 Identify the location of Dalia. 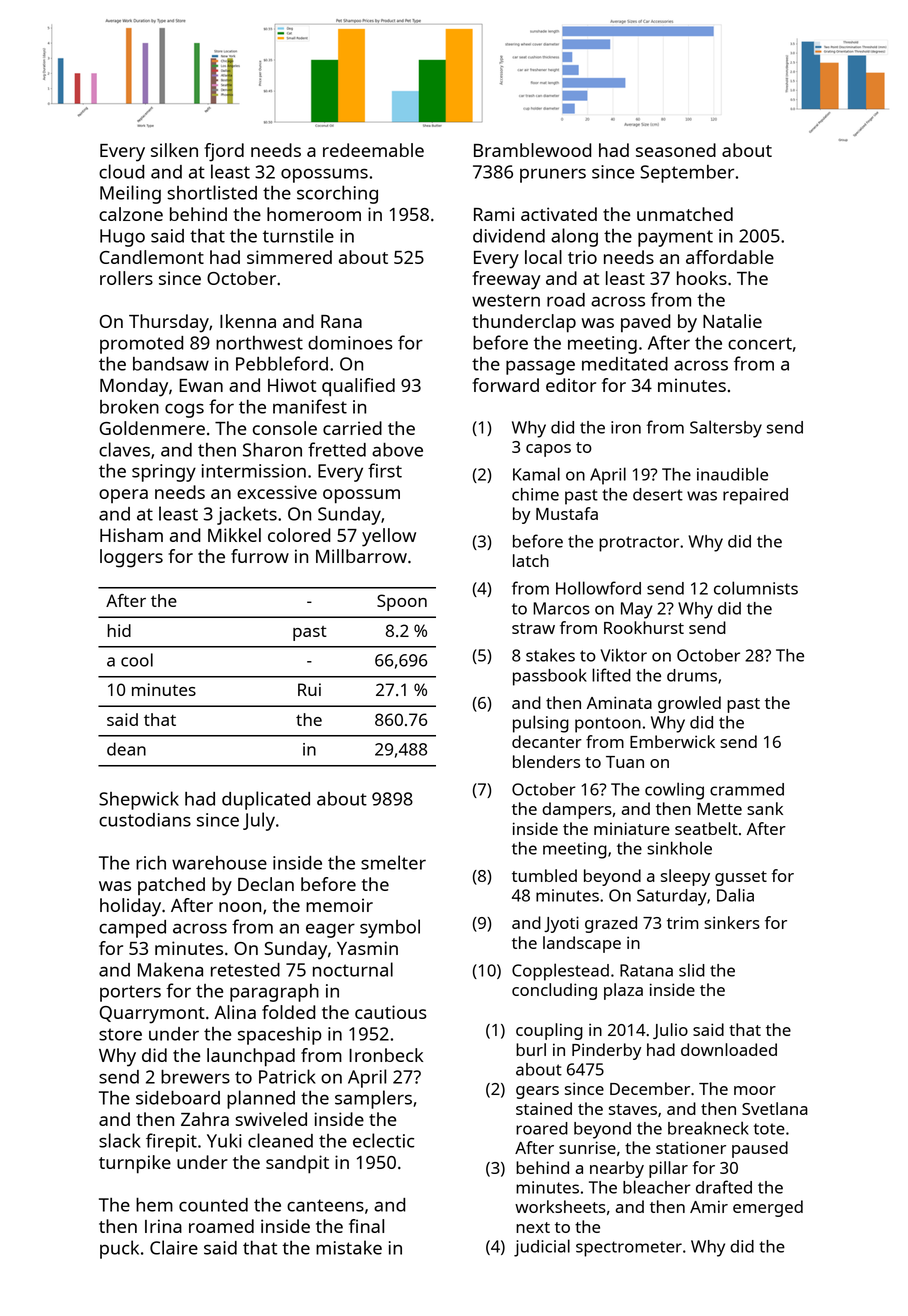
(735, 895).
